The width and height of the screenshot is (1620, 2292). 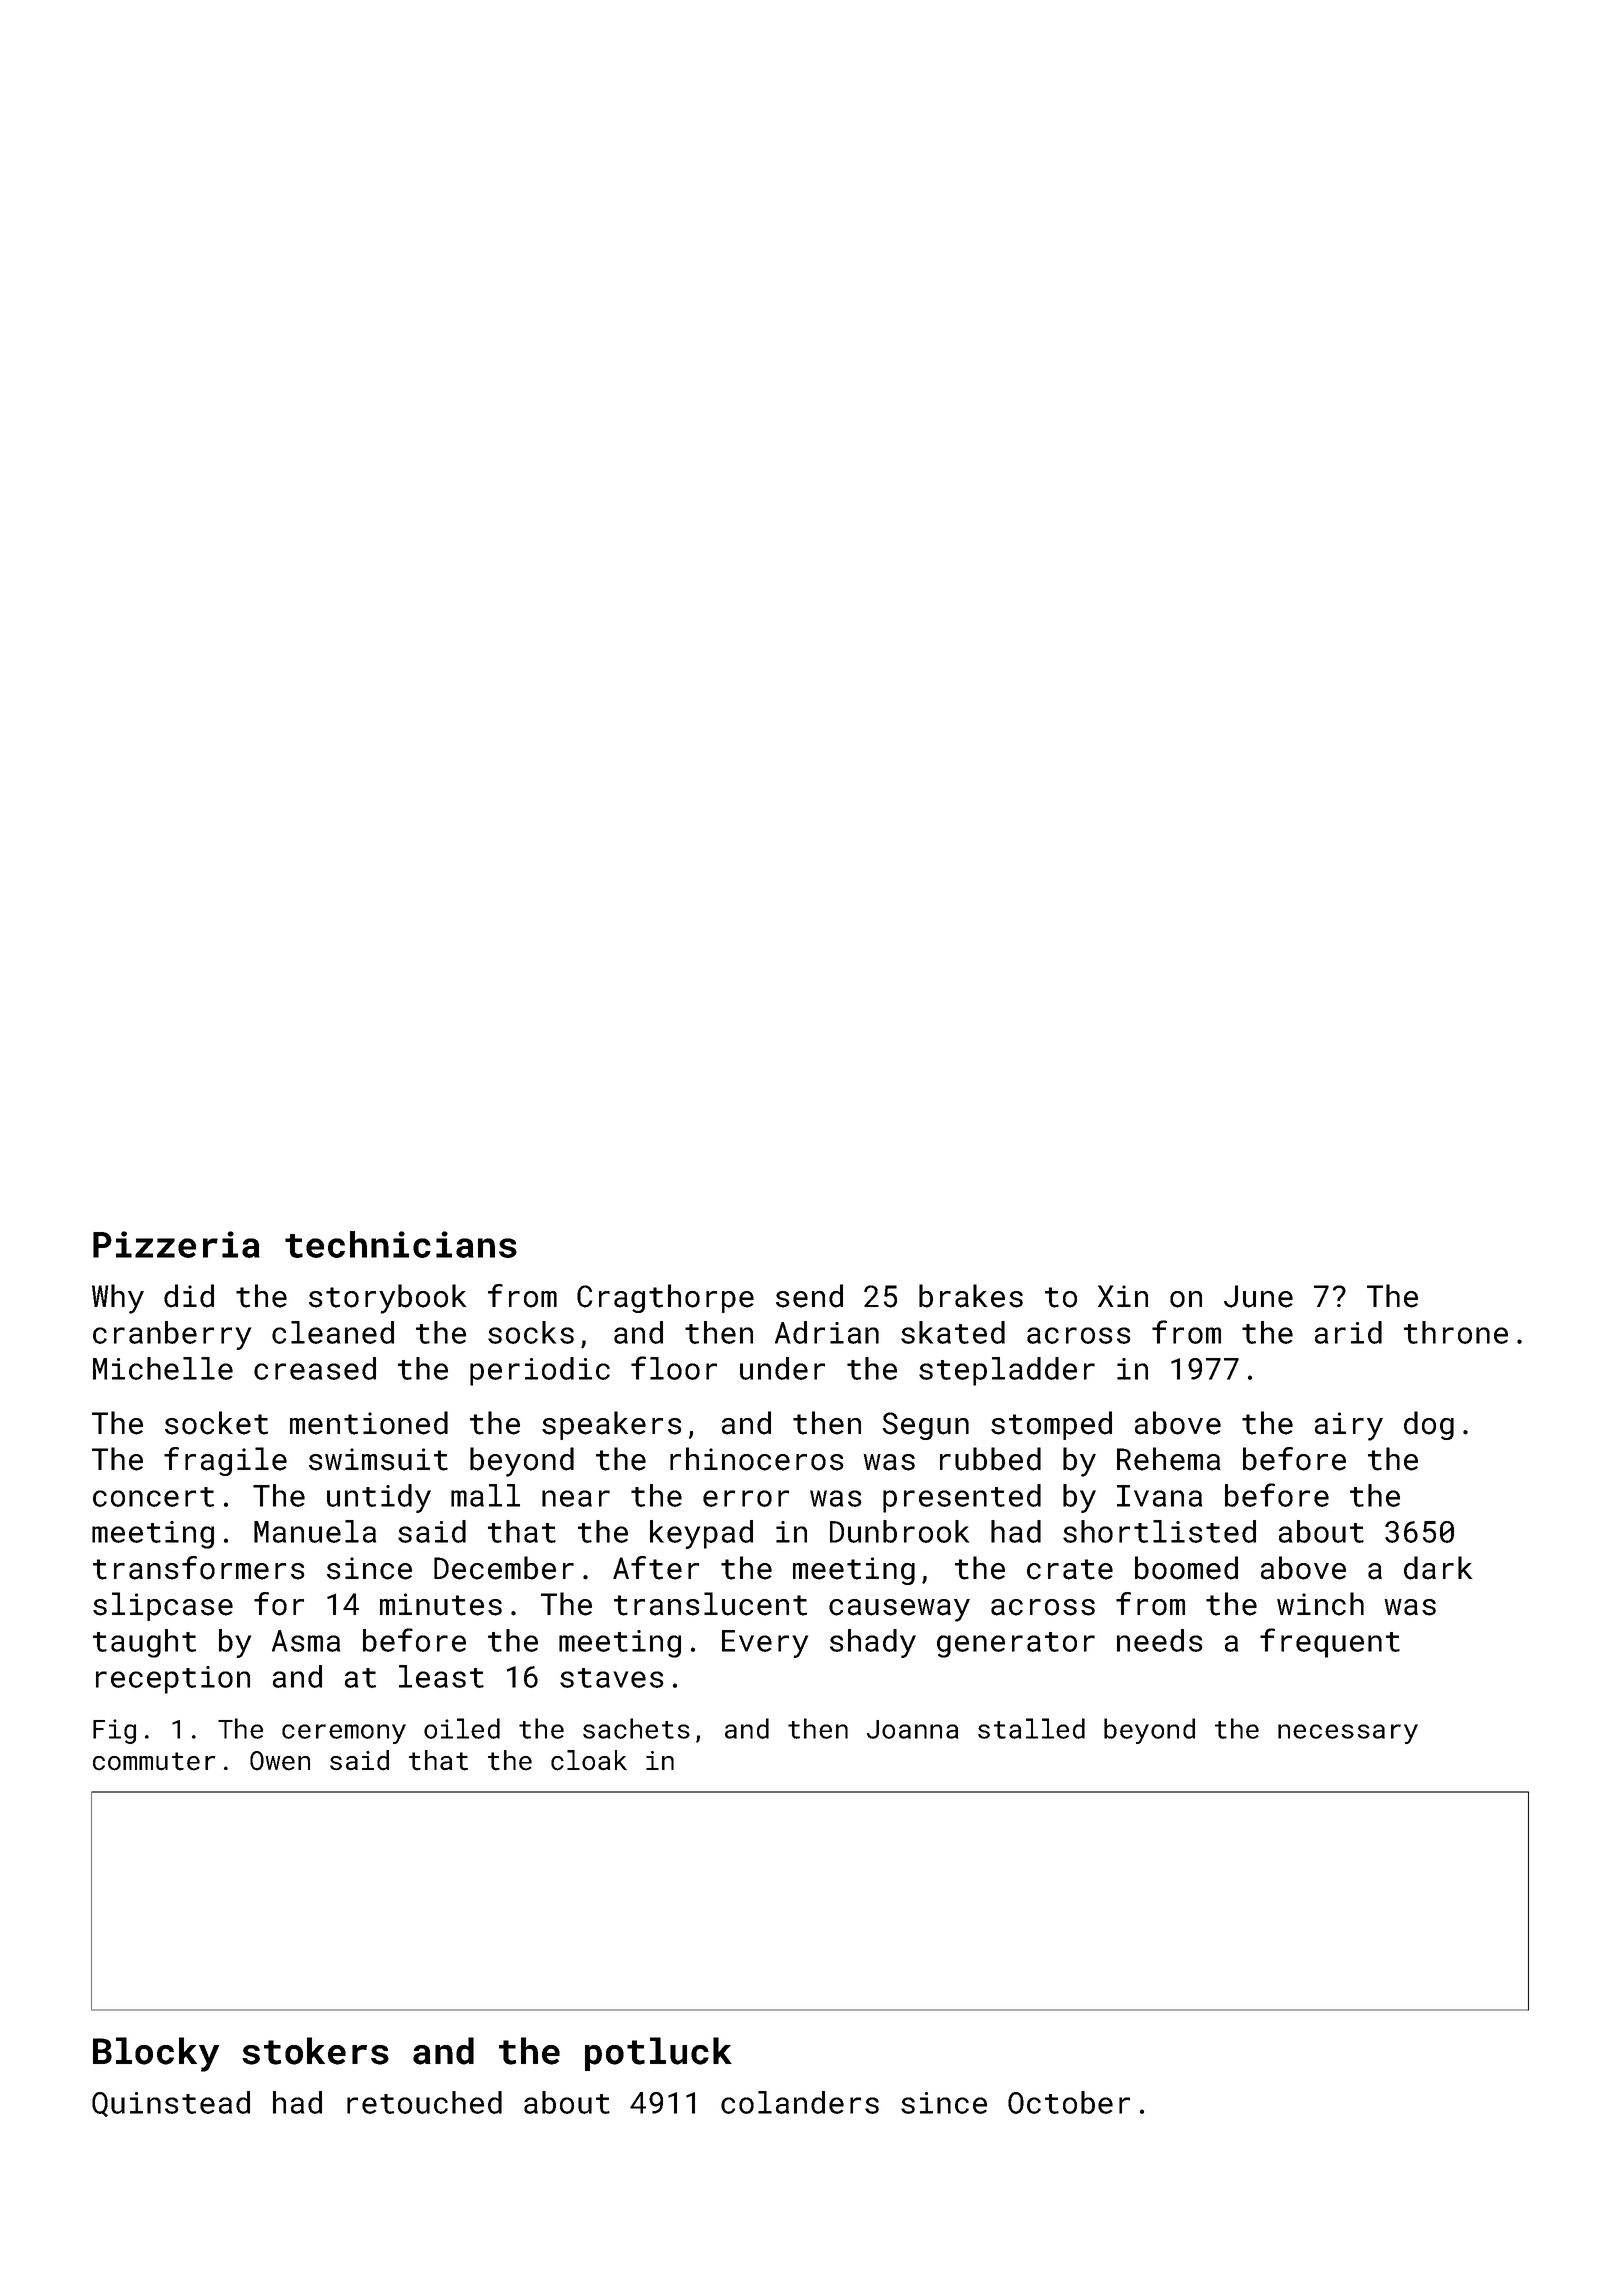 I want to click on did, so click(x=189, y=1296).
